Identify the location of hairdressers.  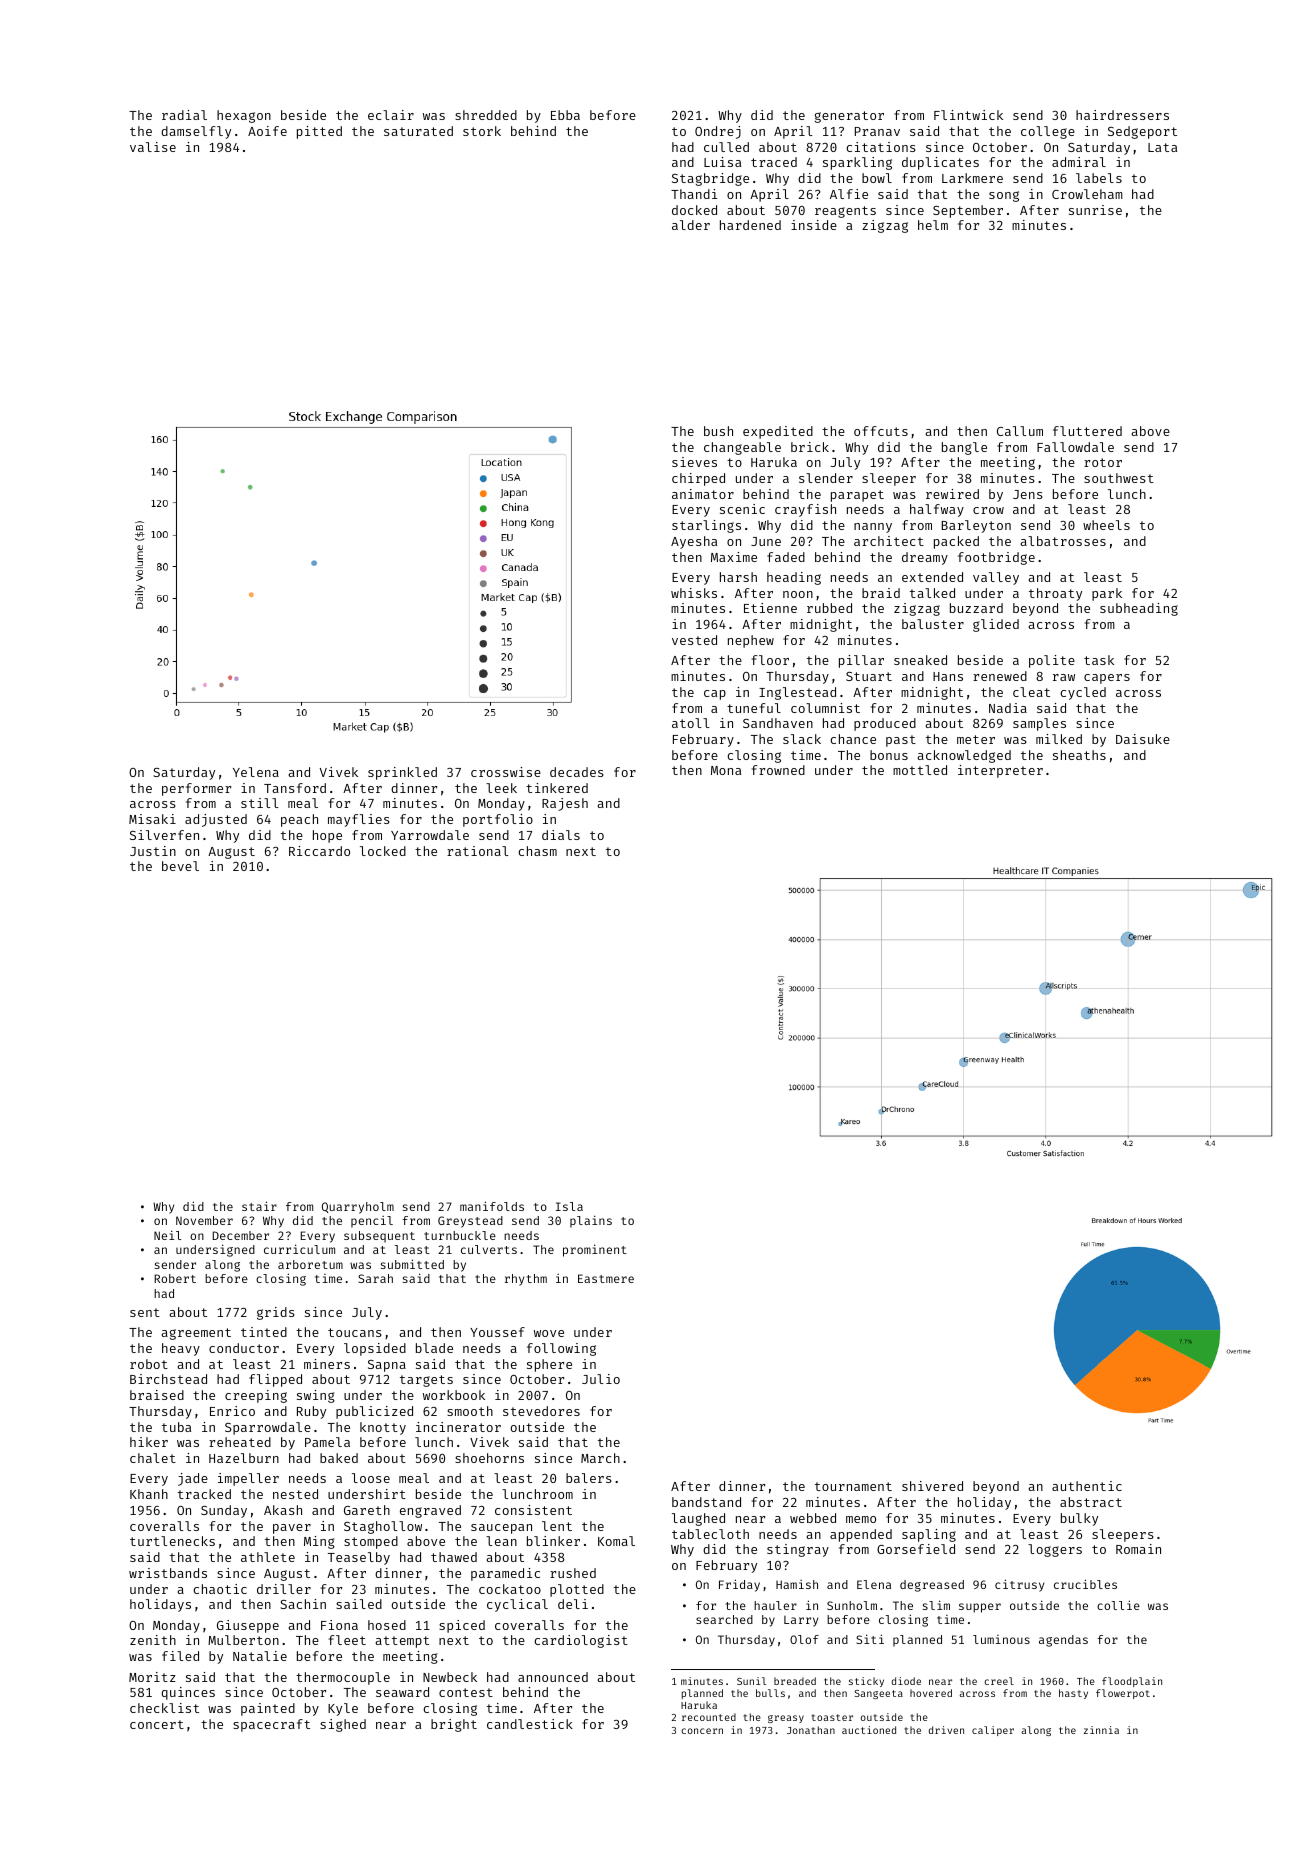
(1122, 115).
